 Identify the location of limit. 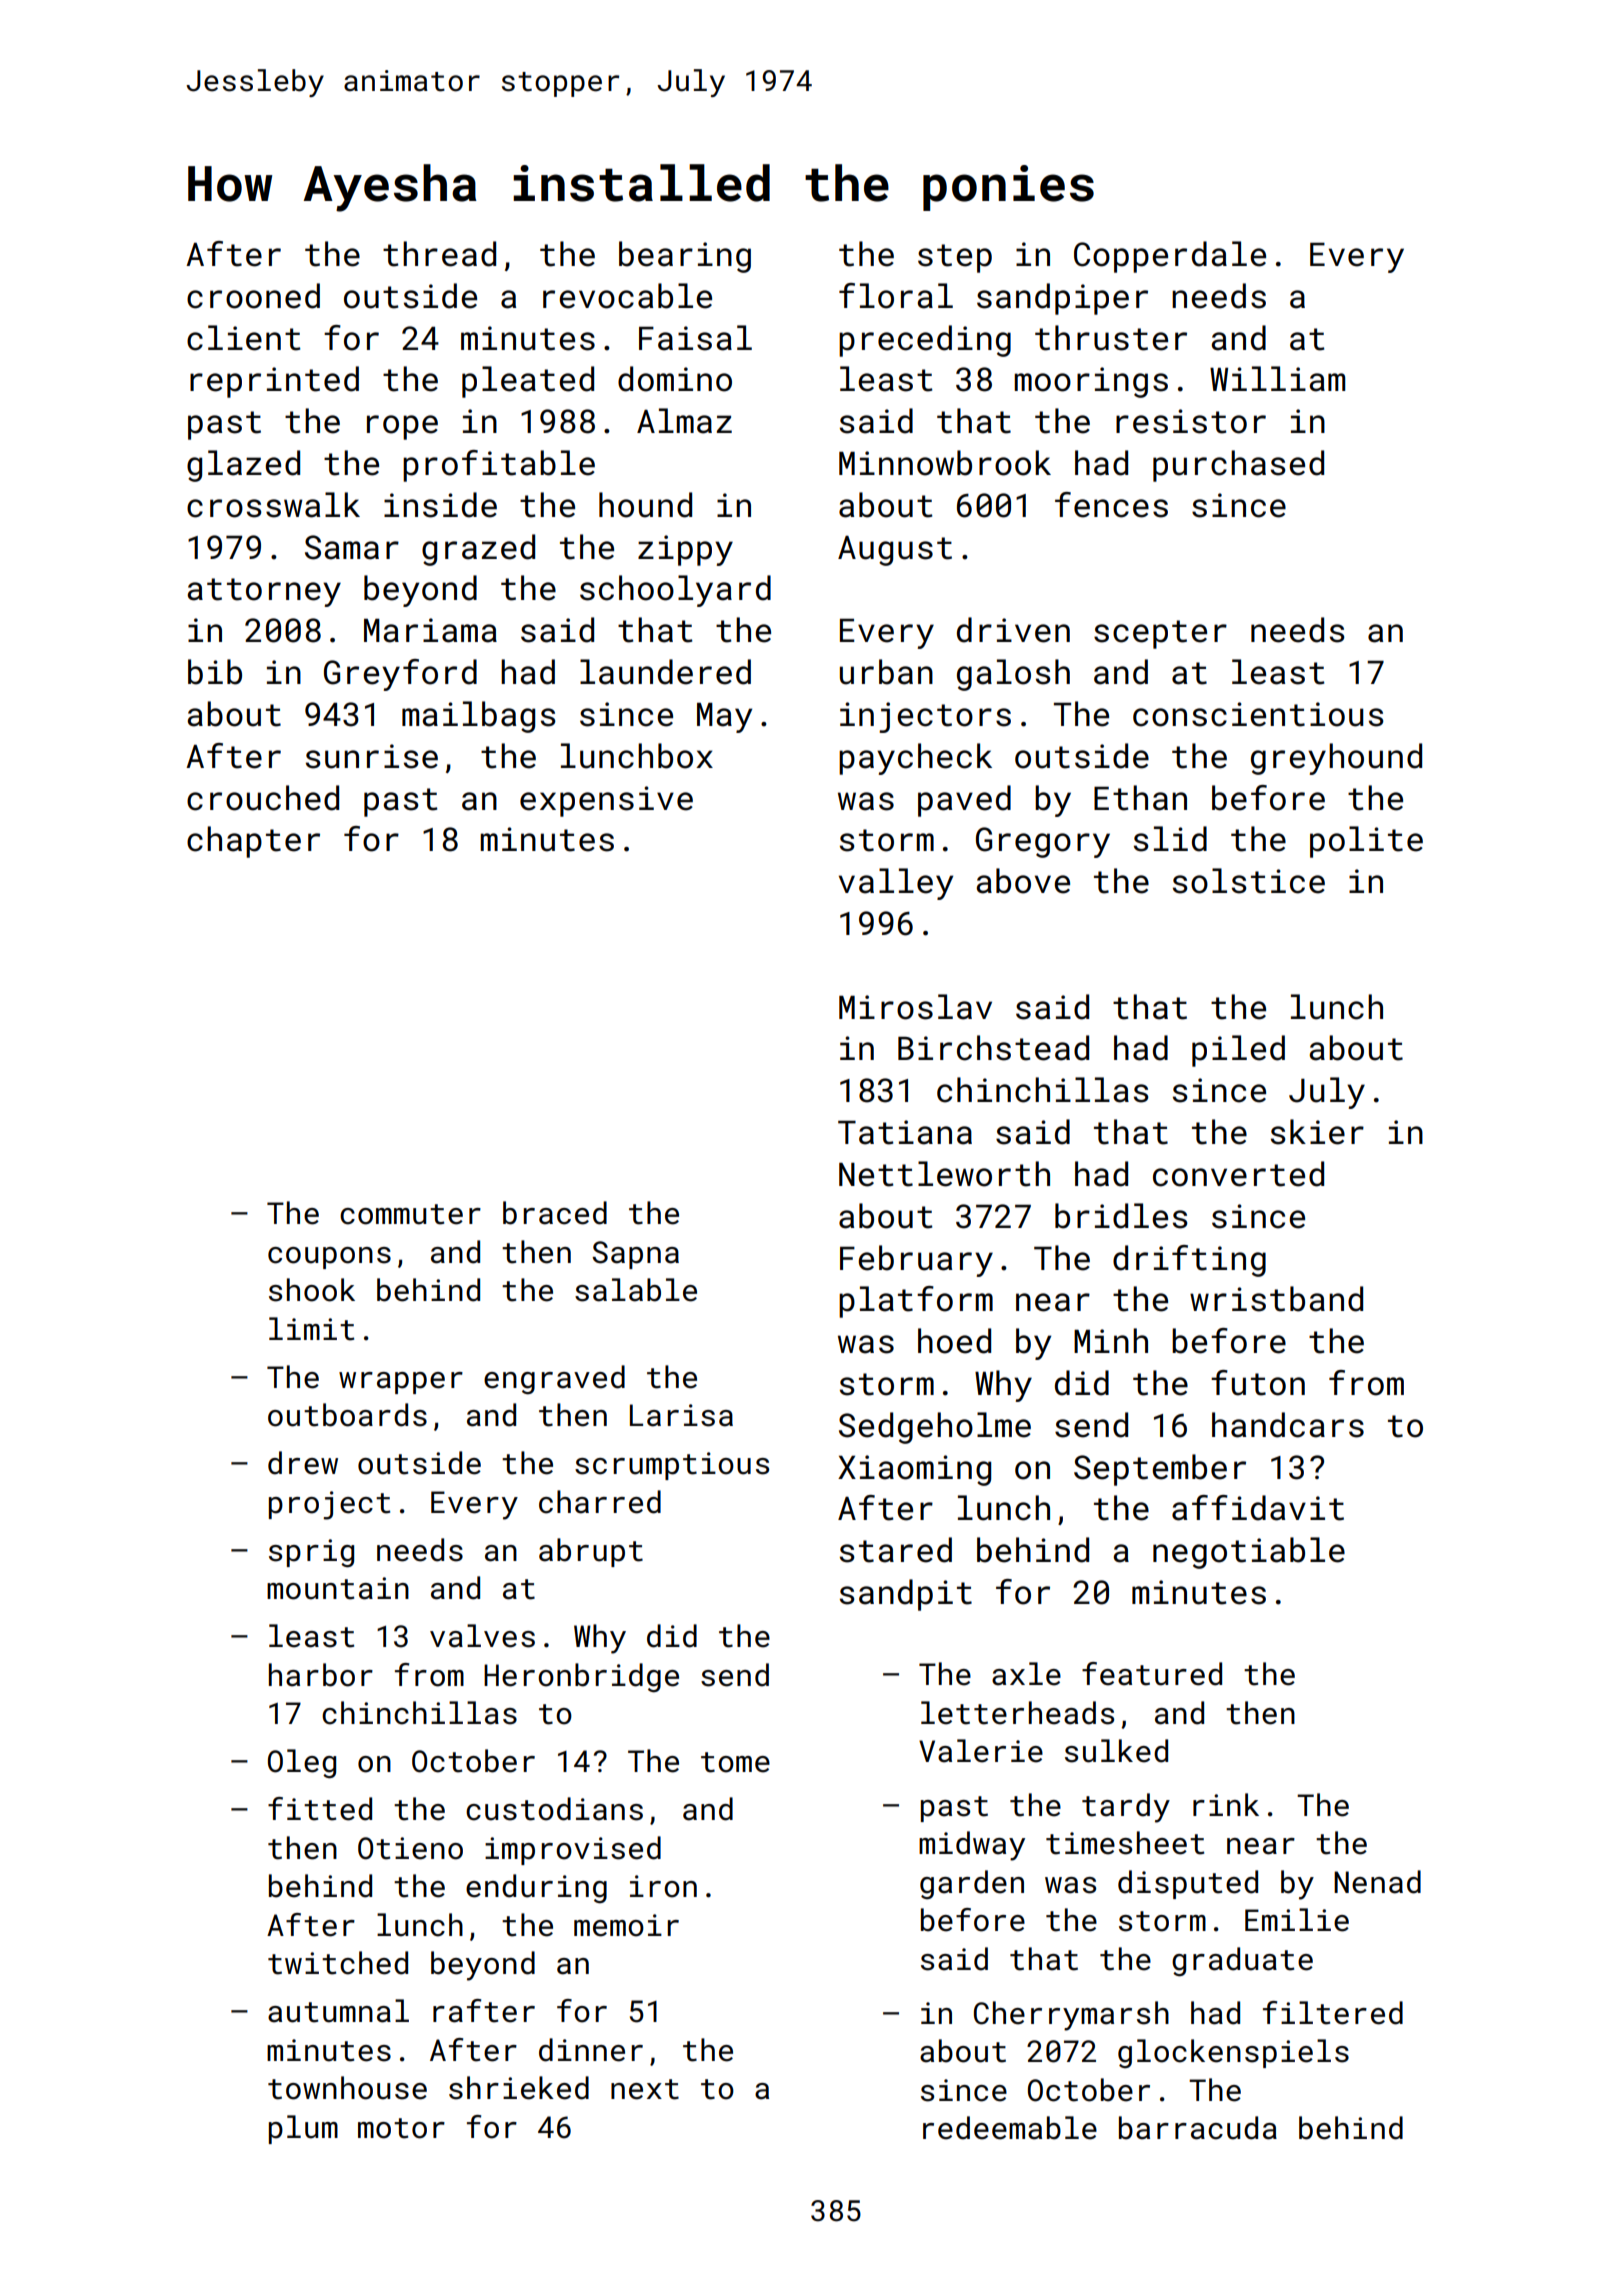
(311, 1329).
